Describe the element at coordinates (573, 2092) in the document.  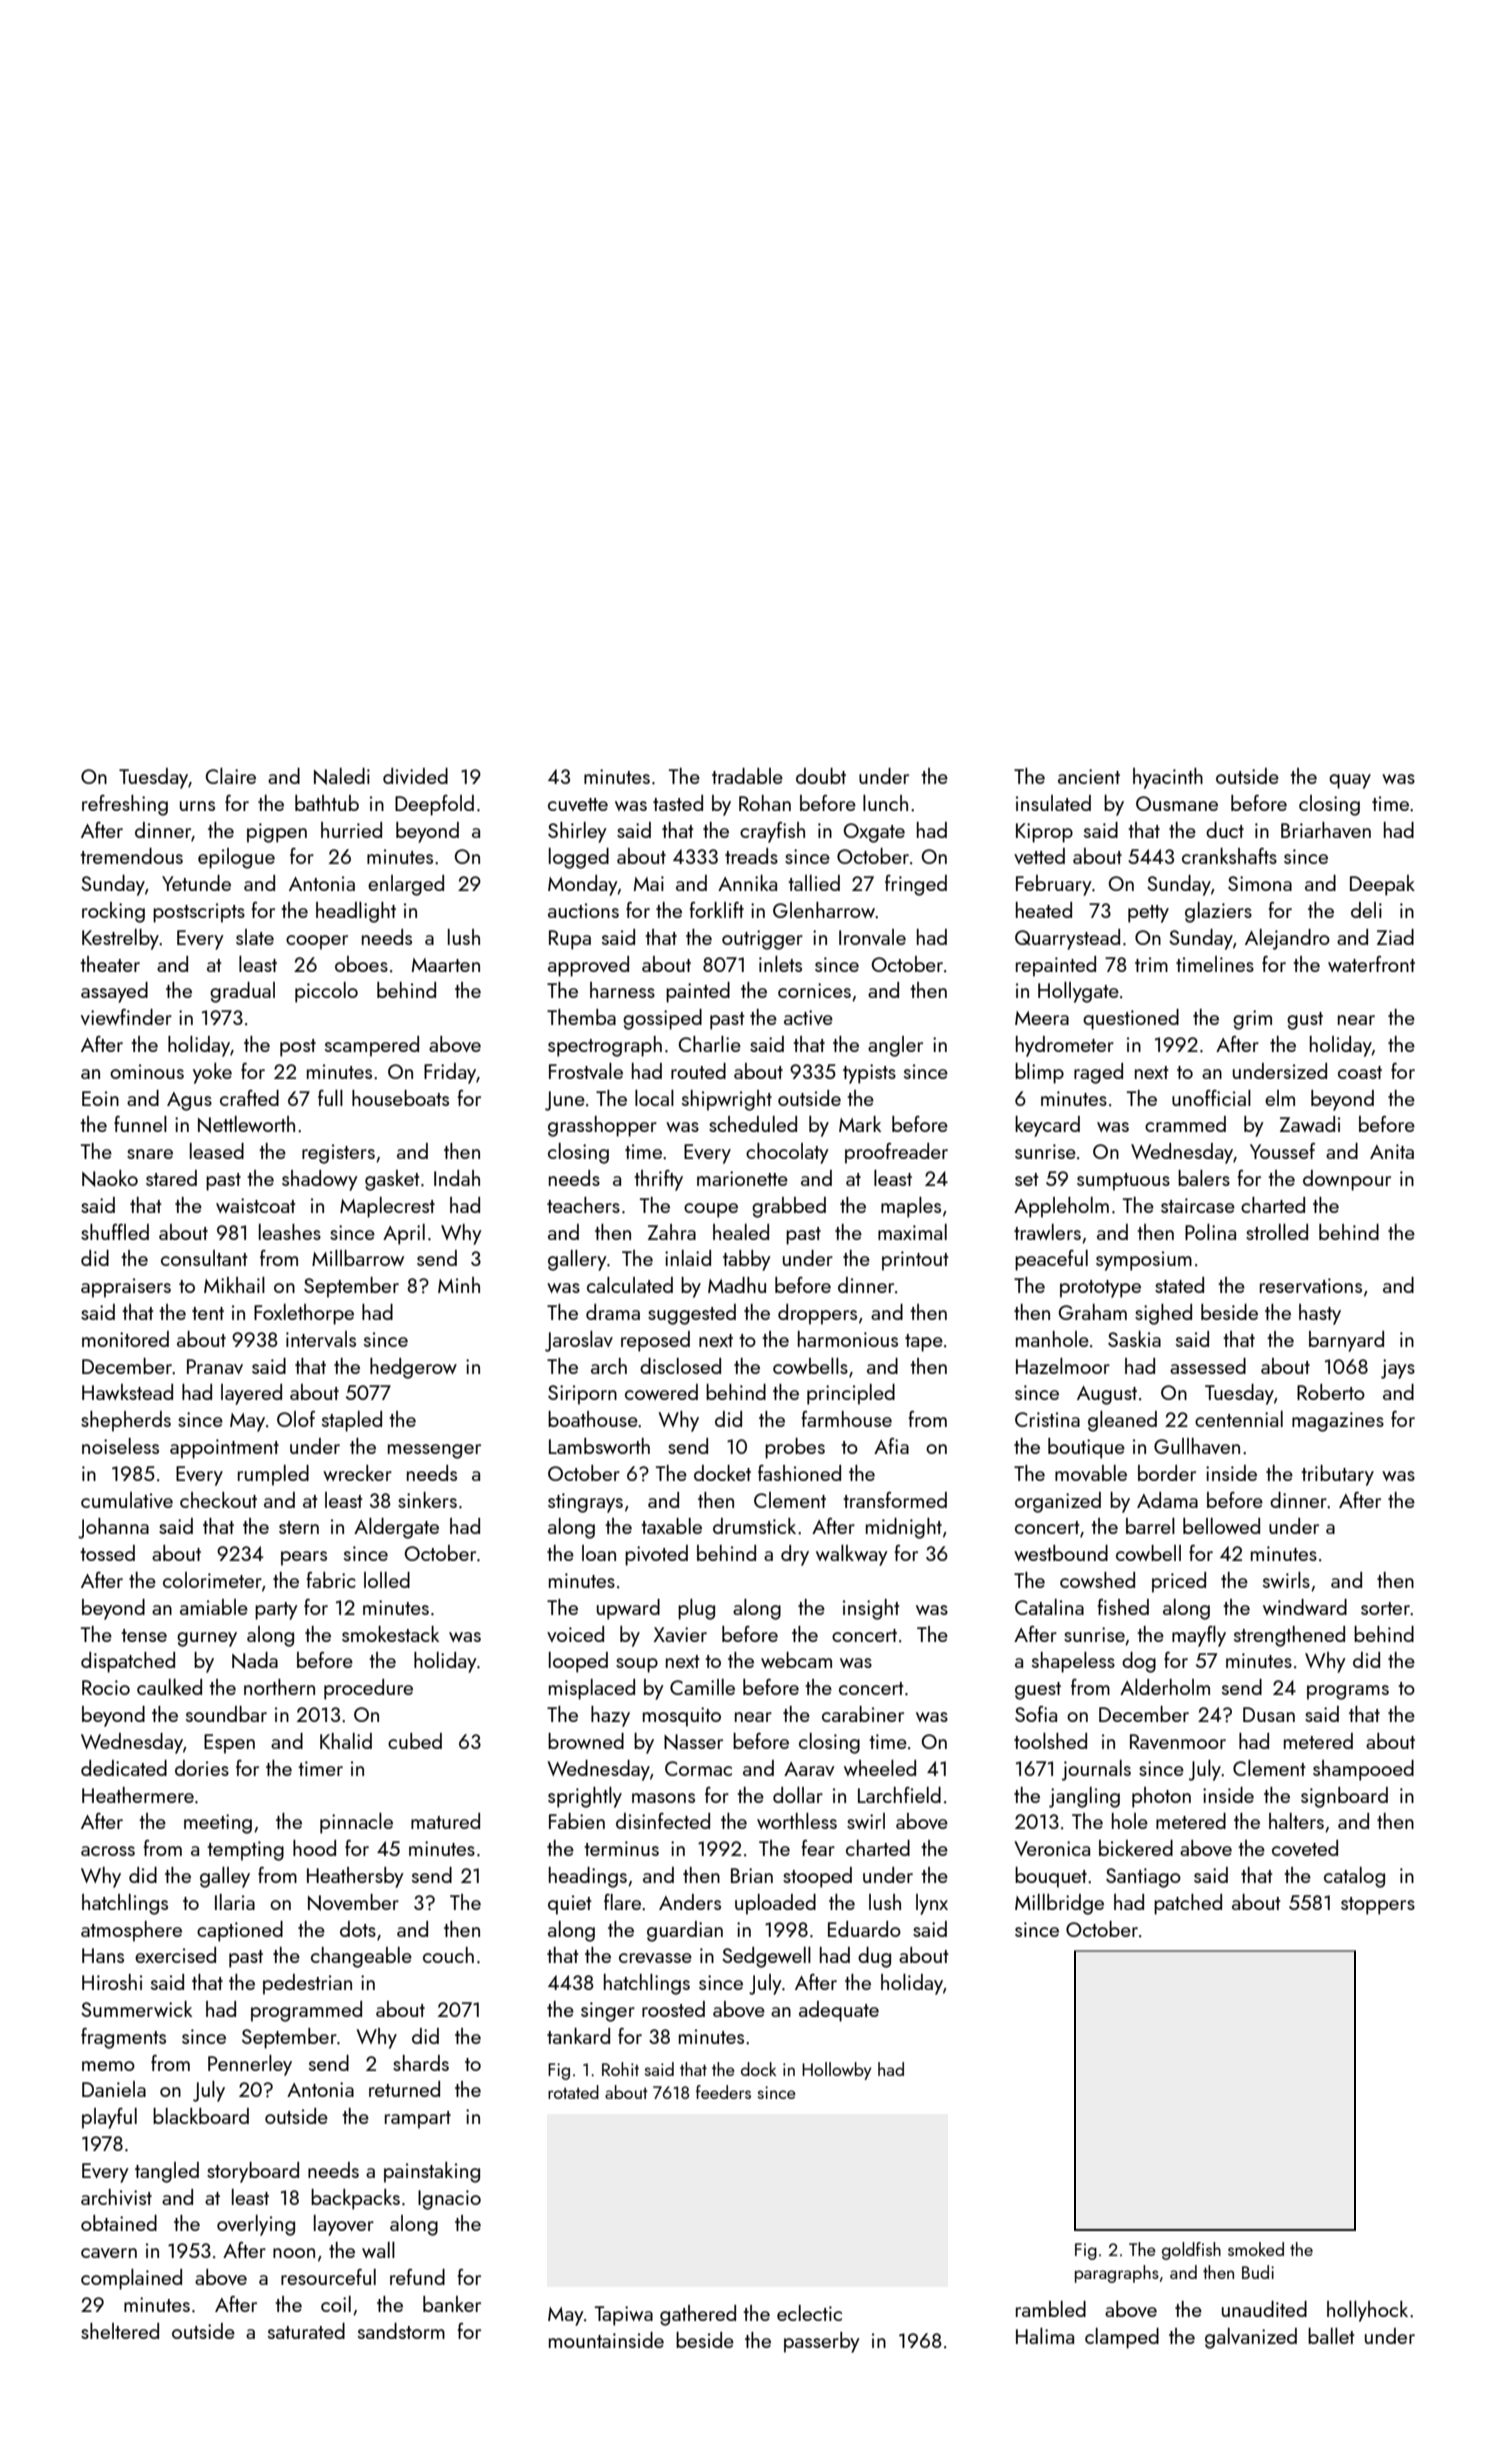
I see `rotated` at that location.
